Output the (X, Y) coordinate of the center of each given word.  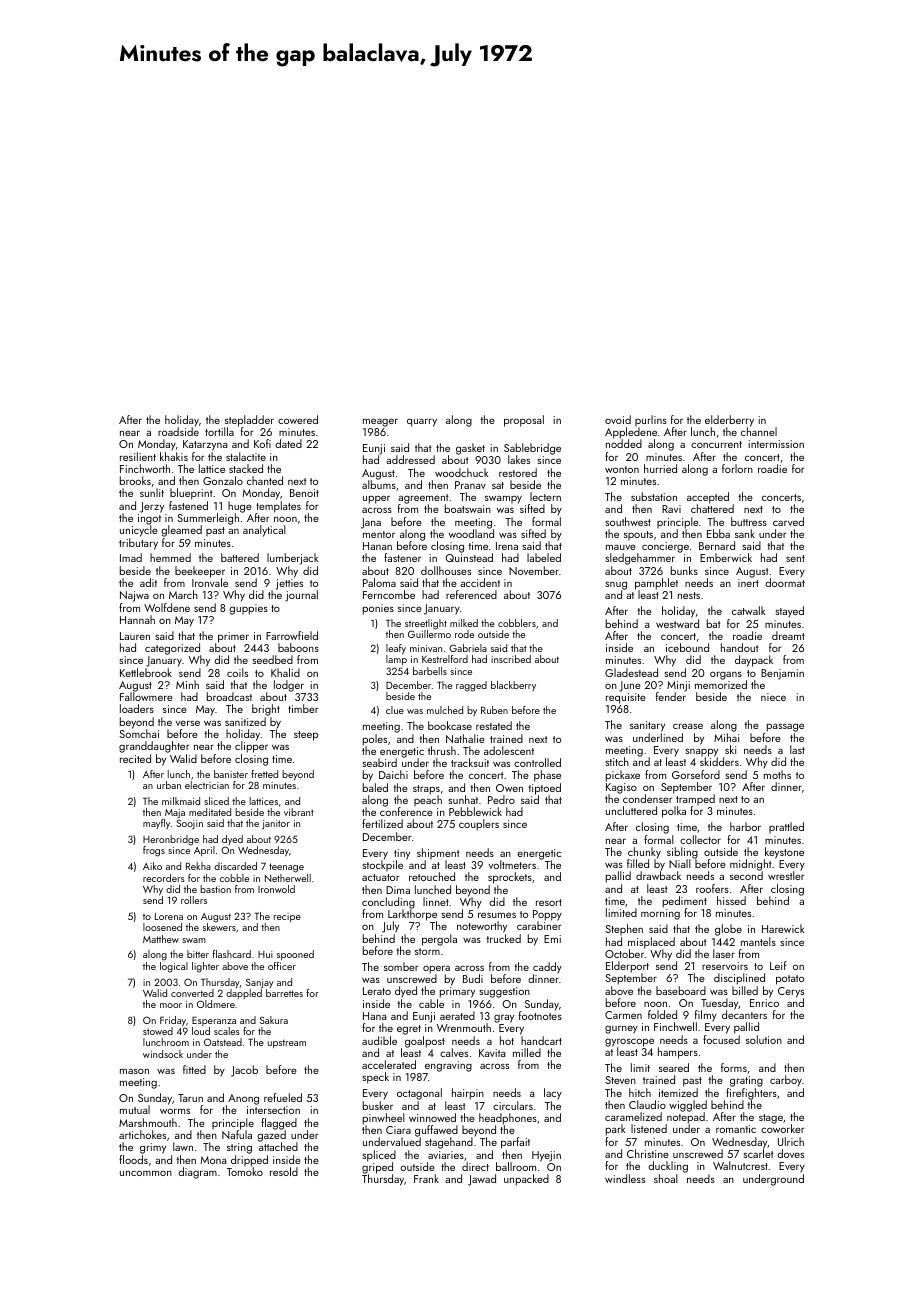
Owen (509, 788)
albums (379, 484)
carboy (786, 1081)
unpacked (526, 1180)
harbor (745, 826)
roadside (178, 431)
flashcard (231, 954)
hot (507, 1040)
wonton (622, 469)
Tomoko (245, 1171)
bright (266, 710)
